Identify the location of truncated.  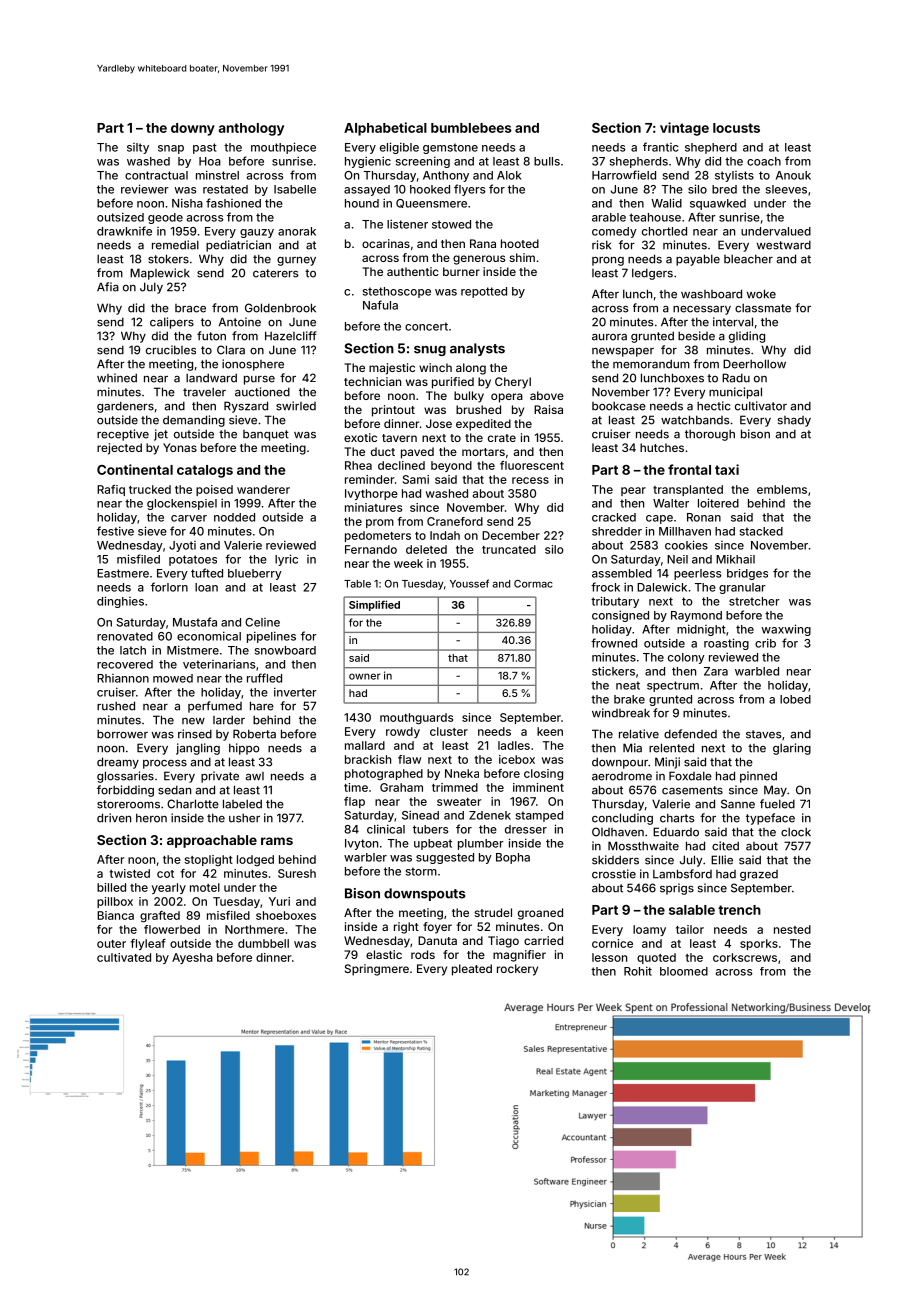
(509, 549).
